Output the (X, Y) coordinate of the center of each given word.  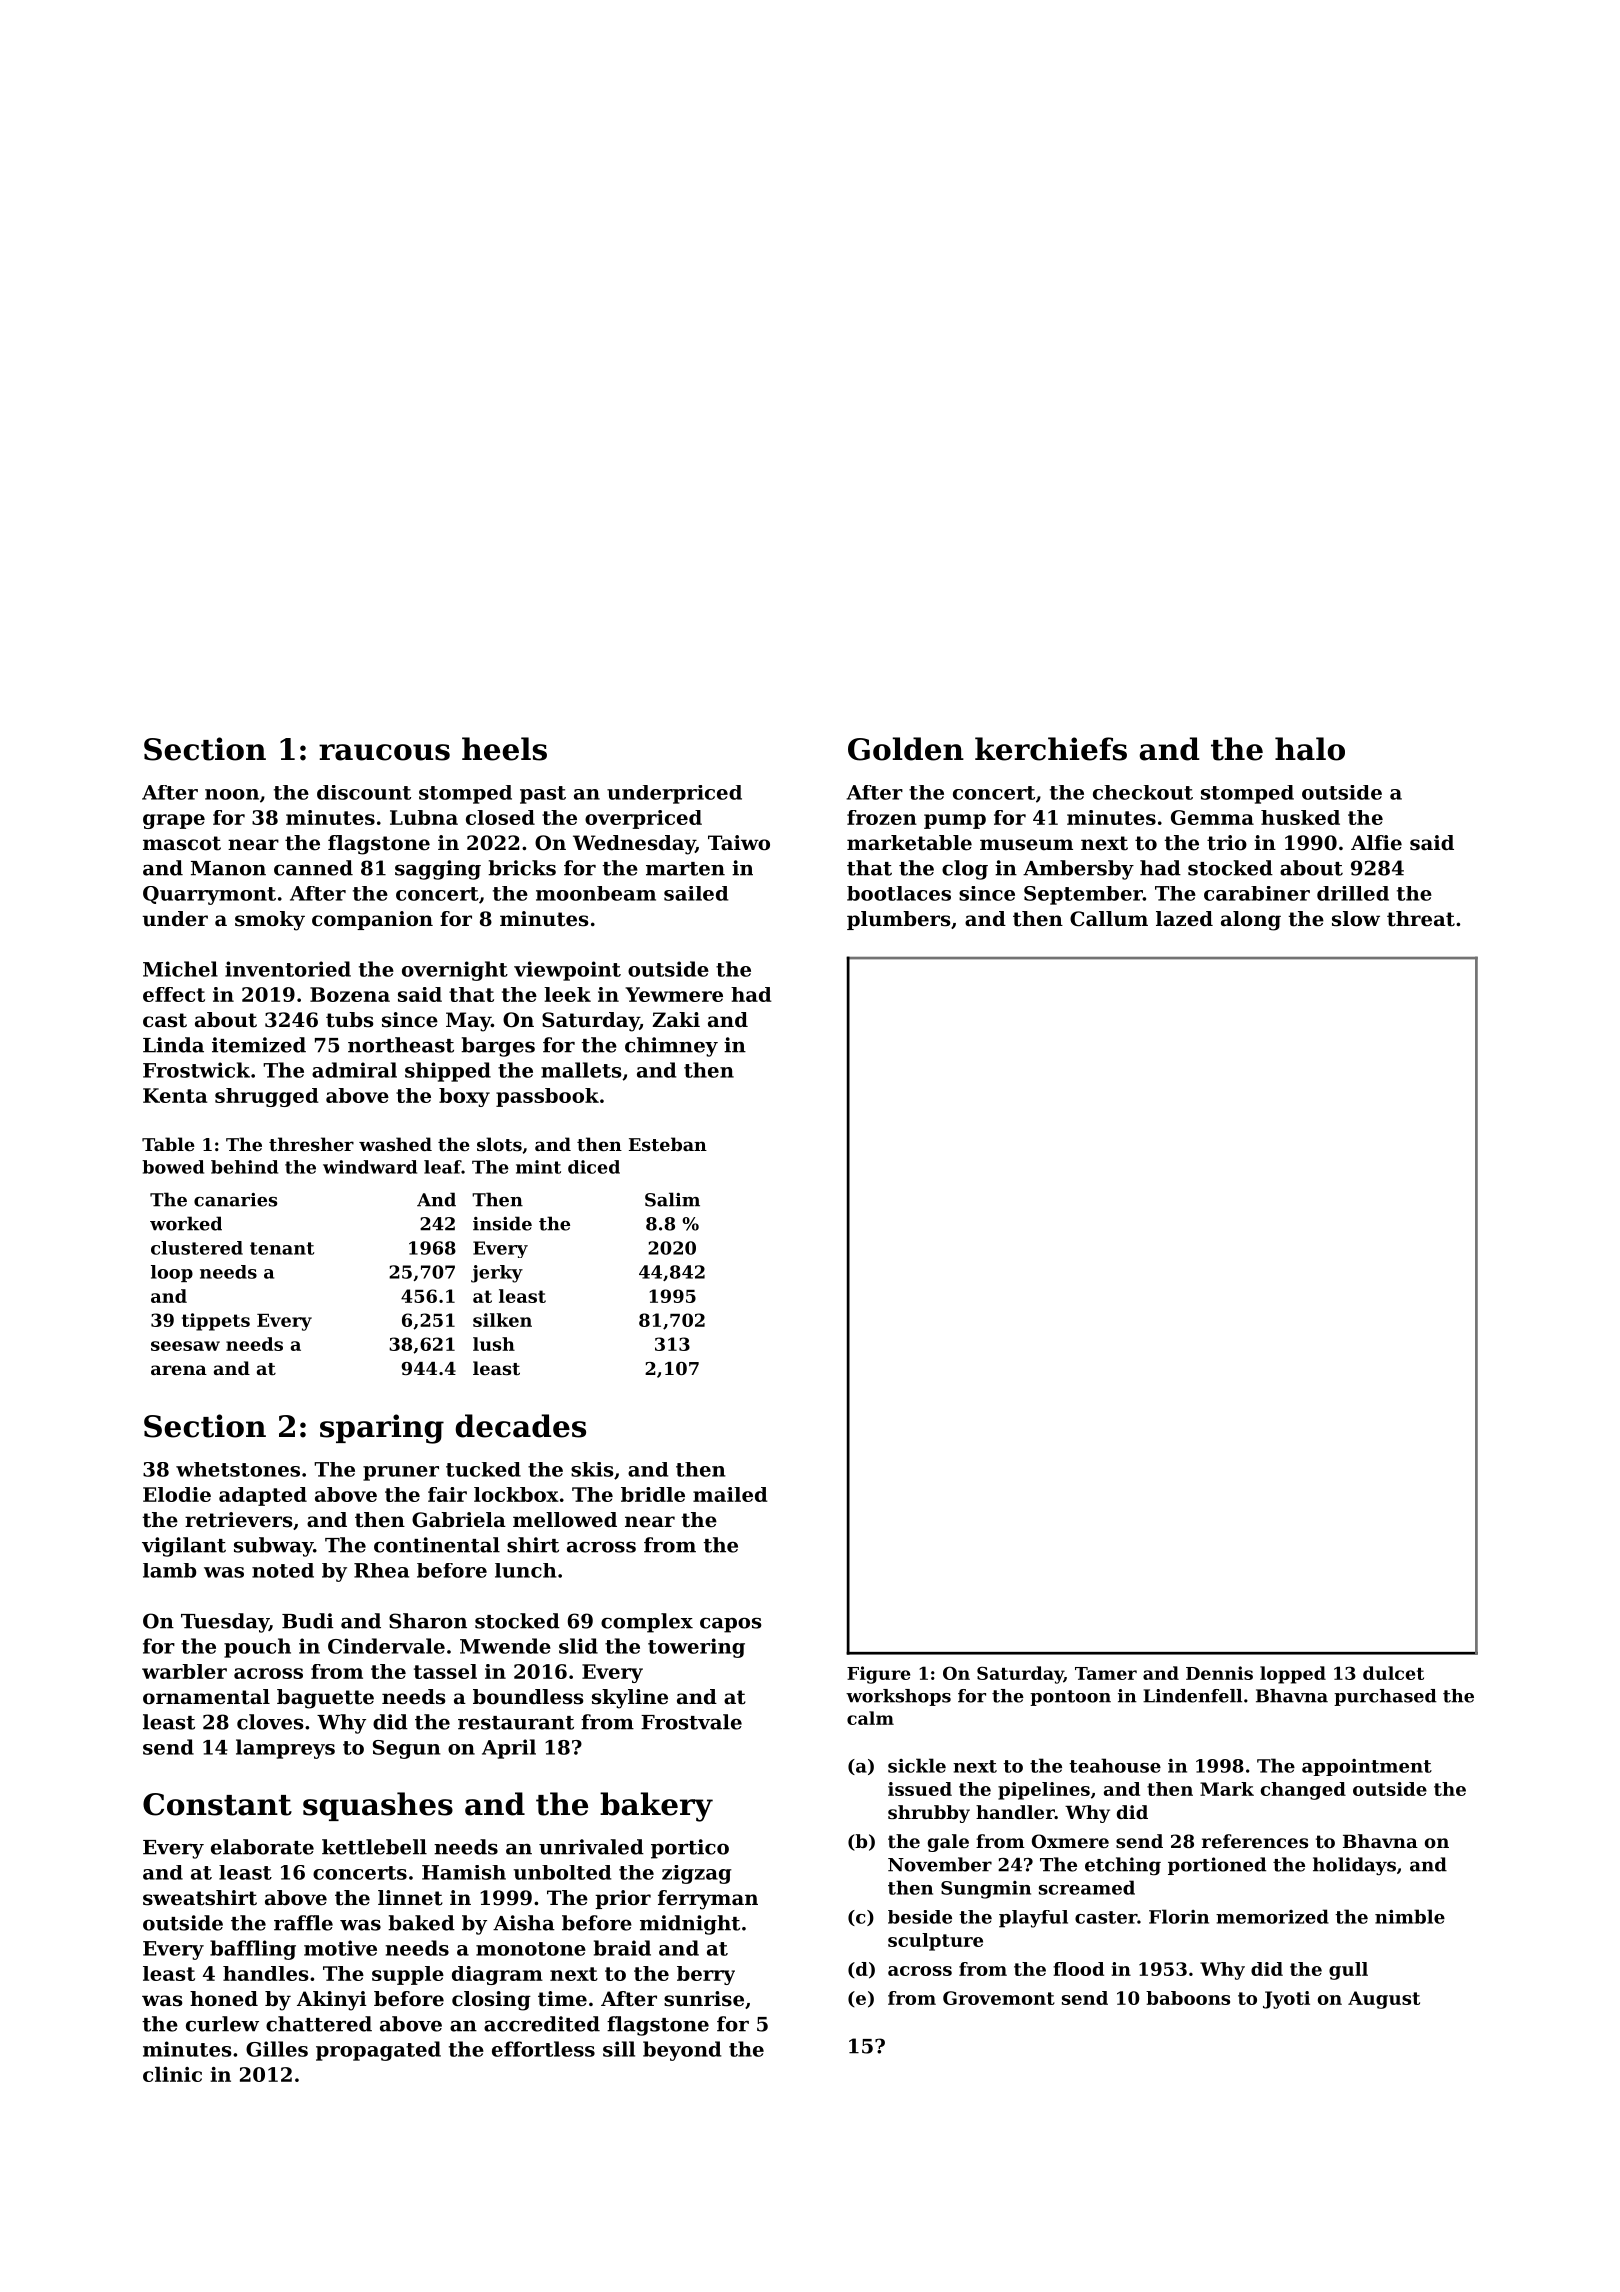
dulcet (1393, 1673)
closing (491, 2001)
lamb (169, 1570)
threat (1421, 919)
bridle (653, 1494)
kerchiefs (1051, 749)
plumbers (898, 920)
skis (592, 1469)
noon (232, 794)
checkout (1143, 792)
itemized (259, 1045)
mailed (730, 1494)
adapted (263, 1496)
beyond (682, 2051)
